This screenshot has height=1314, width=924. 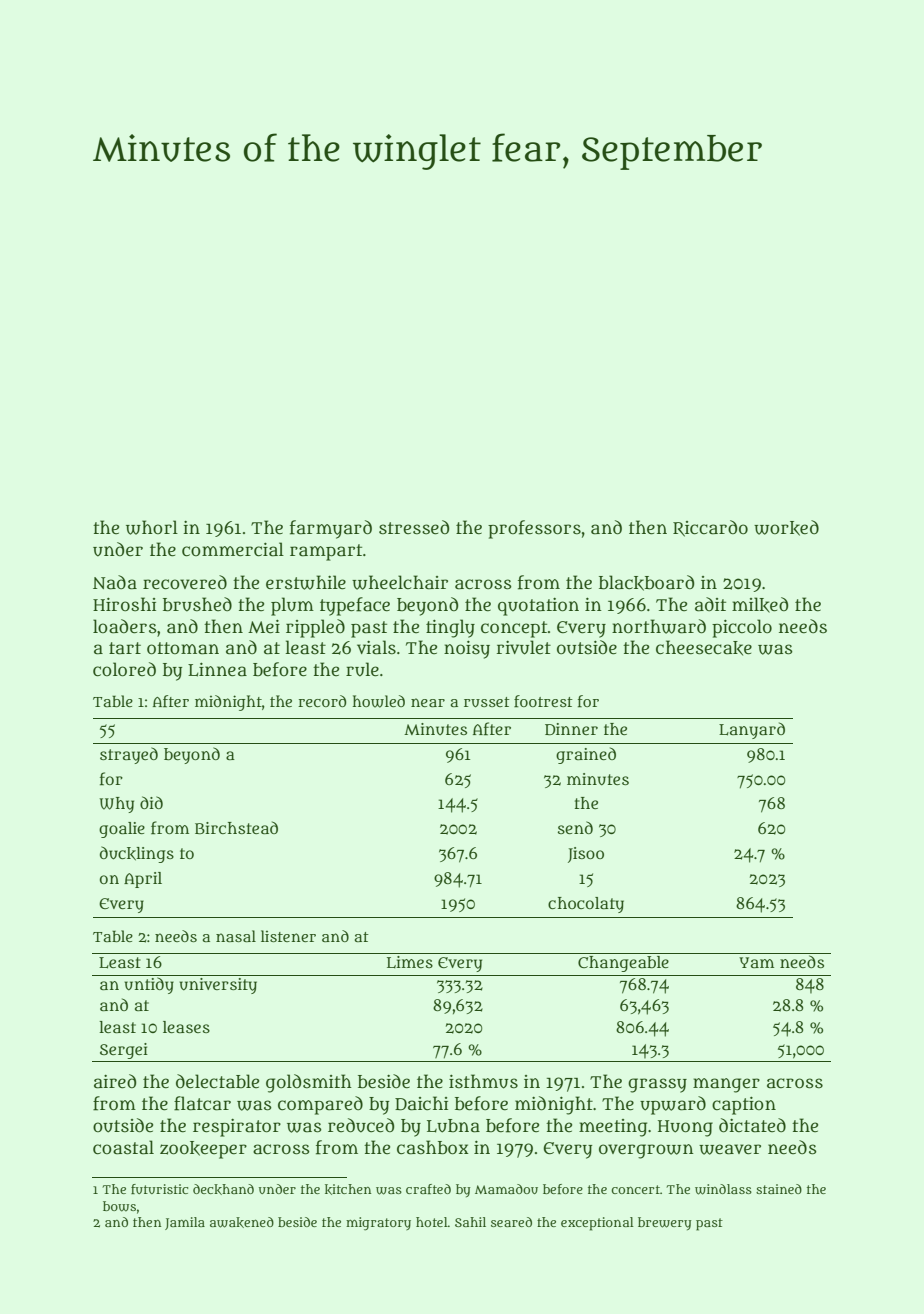 I want to click on brushed, so click(x=197, y=604).
